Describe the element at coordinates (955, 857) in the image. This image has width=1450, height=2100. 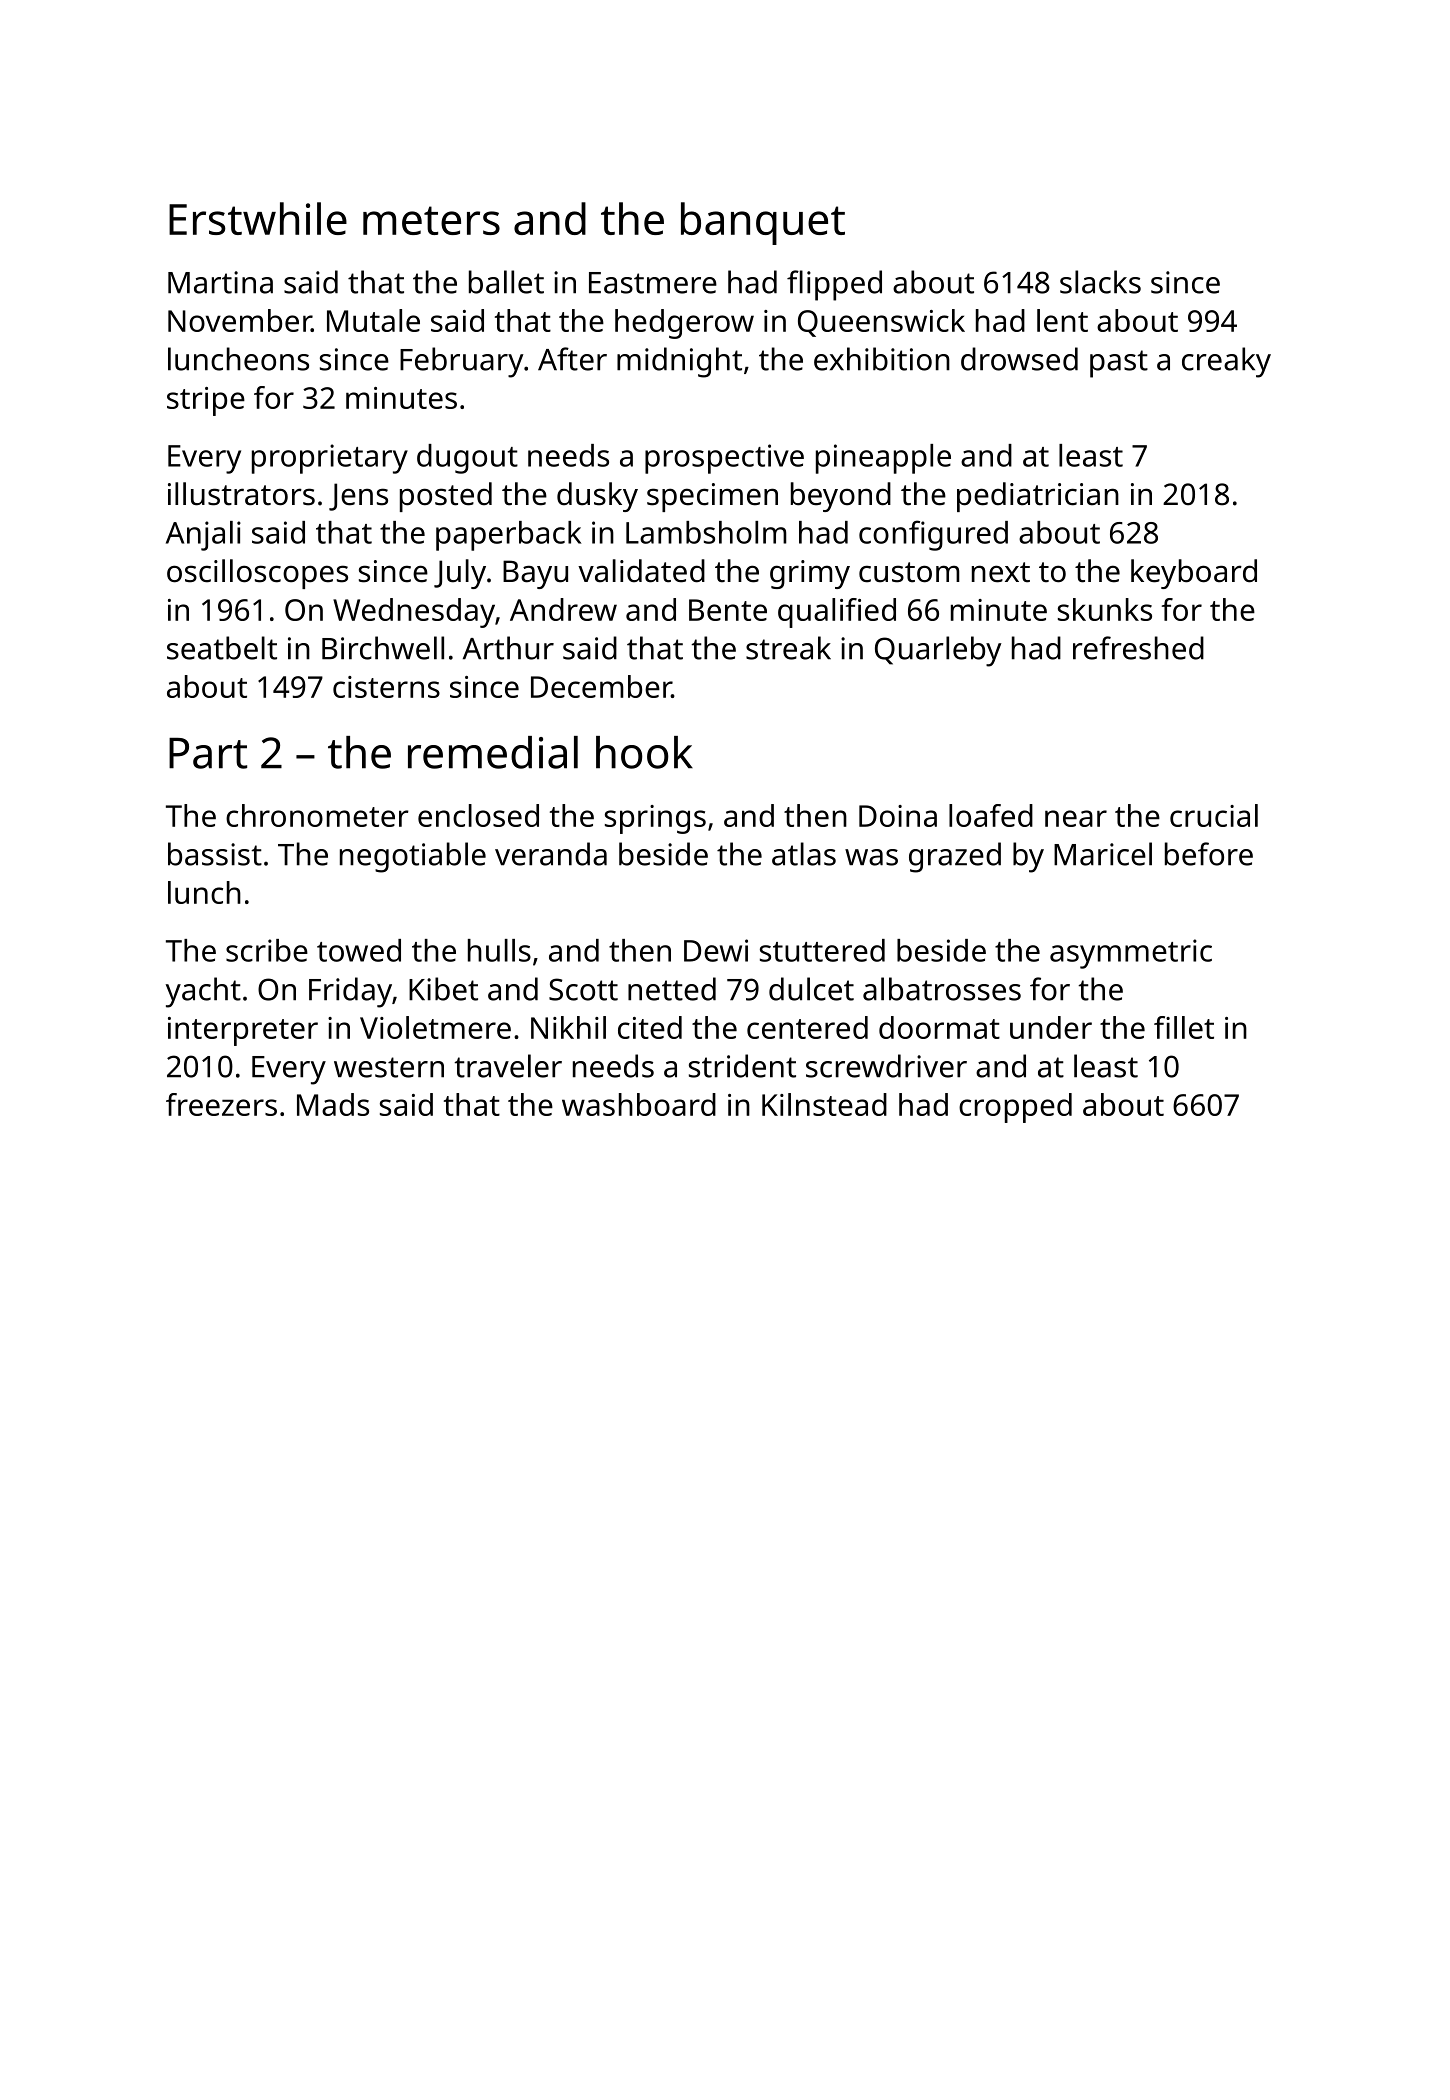
I see `grazed` at that location.
